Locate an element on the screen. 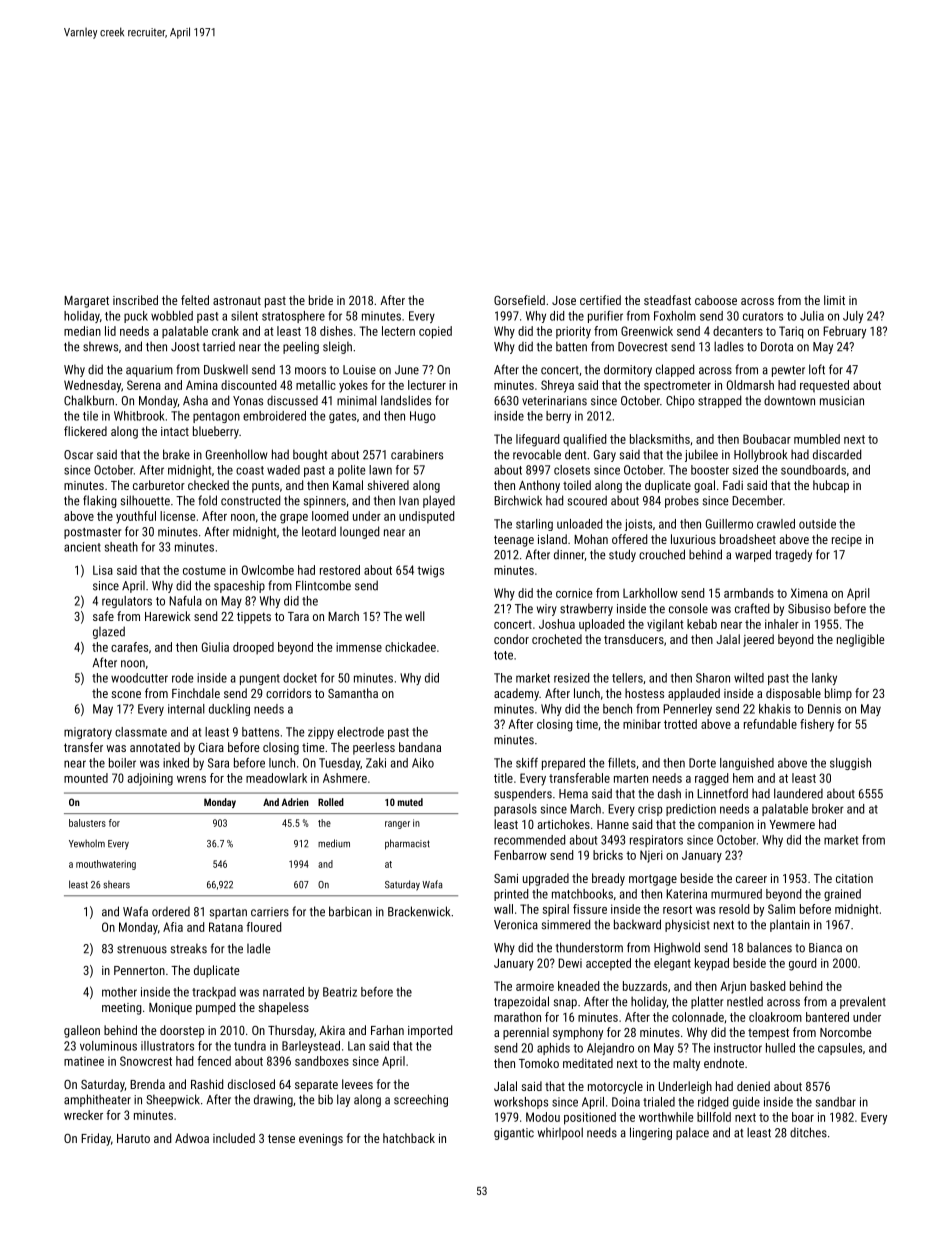 The width and height of the screenshot is (952, 1233). Gorsefield is located at coordinates (519, 300).
